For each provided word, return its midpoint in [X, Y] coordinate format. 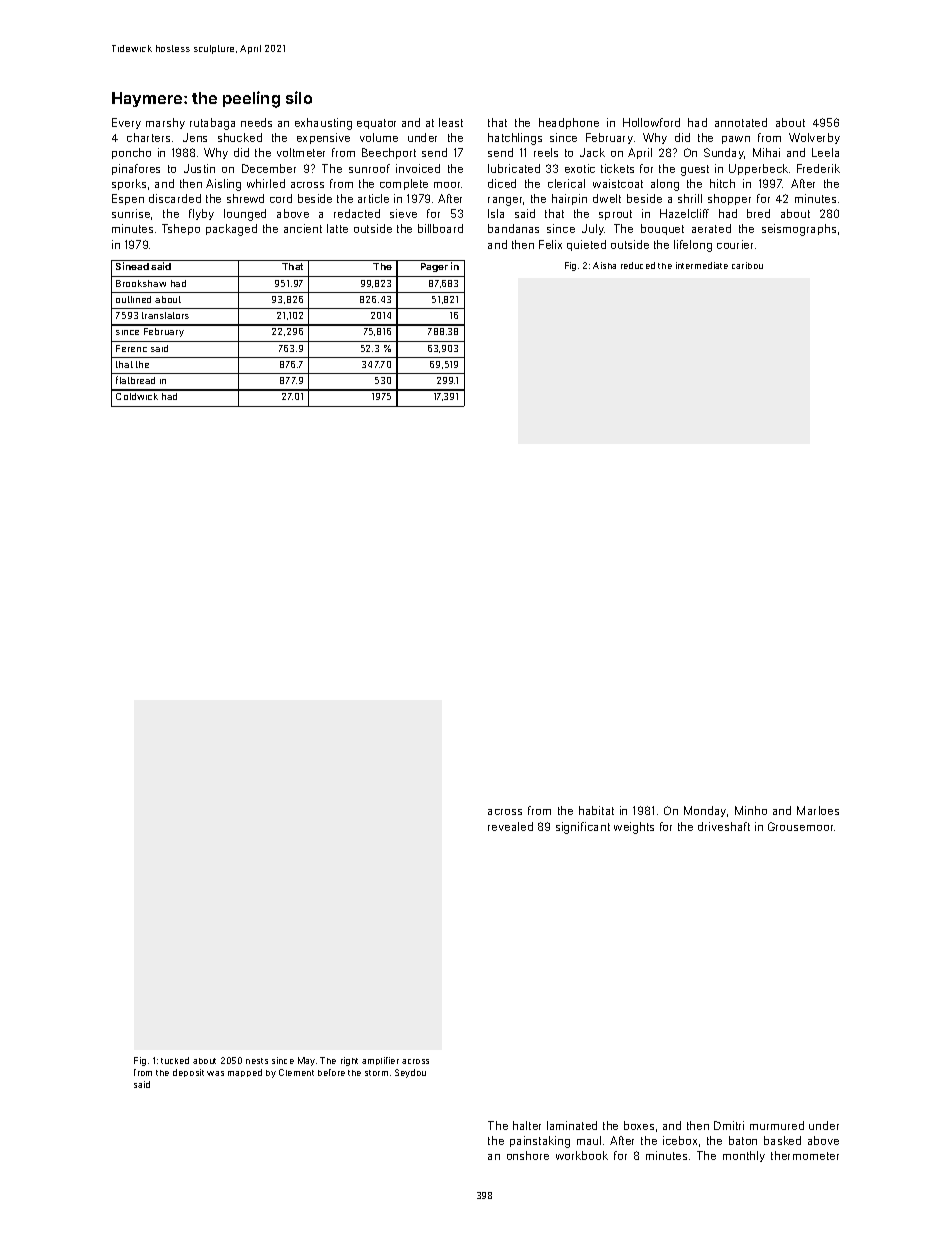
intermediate [702, 265]
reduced [638, 265]
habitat [596, 810]
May [306, 1061]
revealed [510, 826]
